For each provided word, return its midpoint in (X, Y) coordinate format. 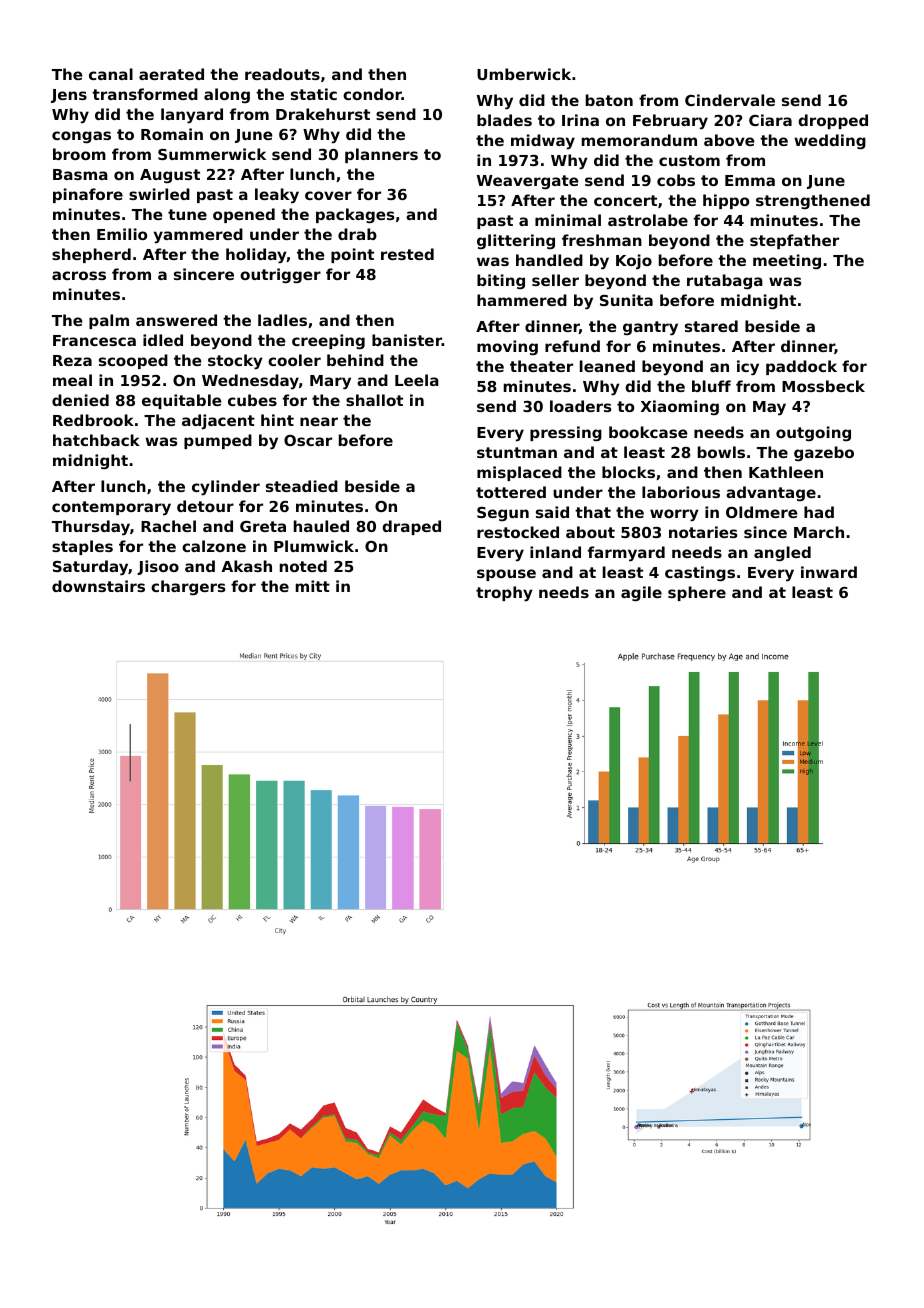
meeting (787, 261)
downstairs (98, 586)
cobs (676, 180)
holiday (256, 256)
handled (549, 260)
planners (381, 155)
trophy (504, 594)
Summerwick (212, 154)
